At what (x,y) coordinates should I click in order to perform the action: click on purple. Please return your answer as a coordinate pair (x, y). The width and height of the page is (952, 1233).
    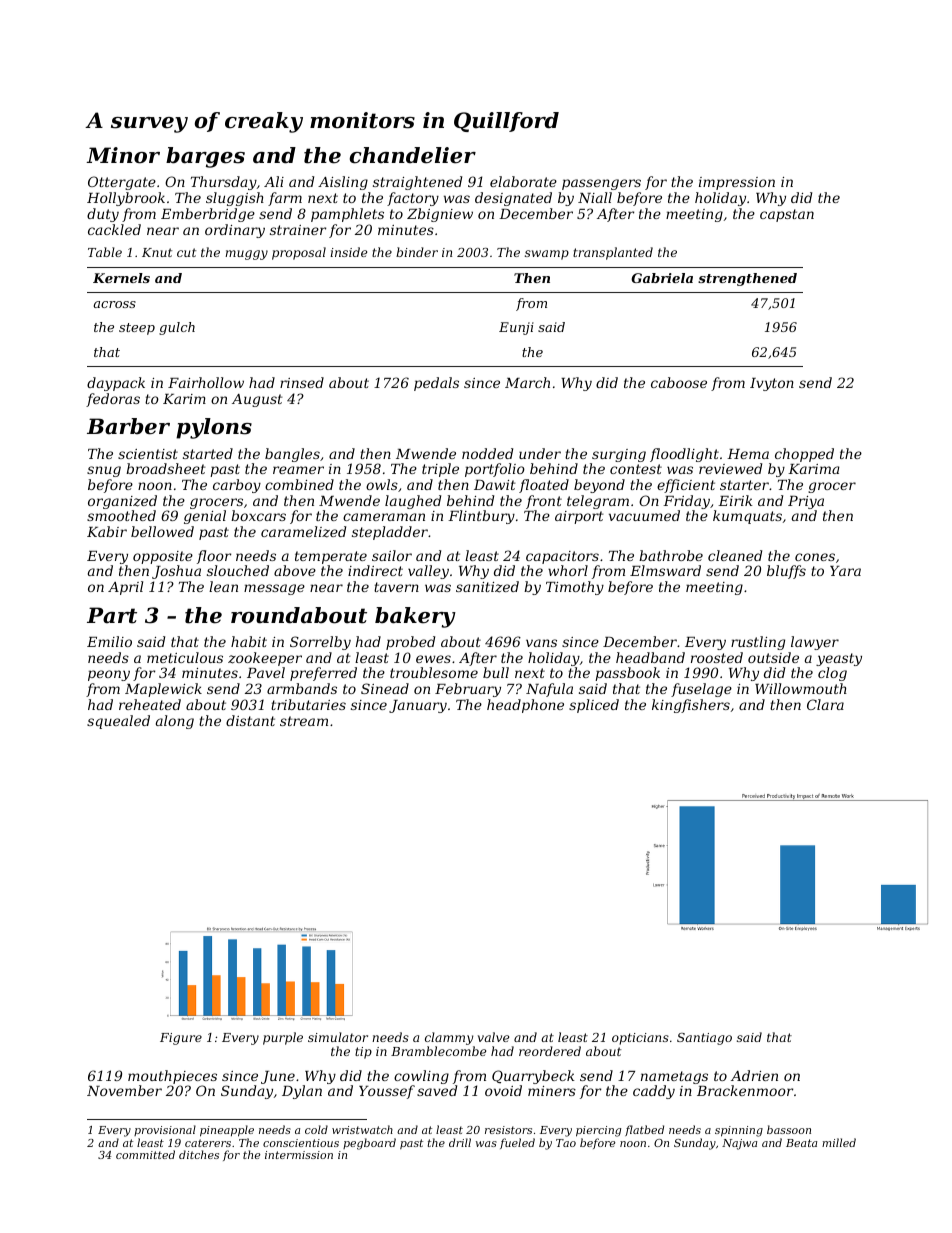
    Looking at the image, I should click on (283, 1038).
